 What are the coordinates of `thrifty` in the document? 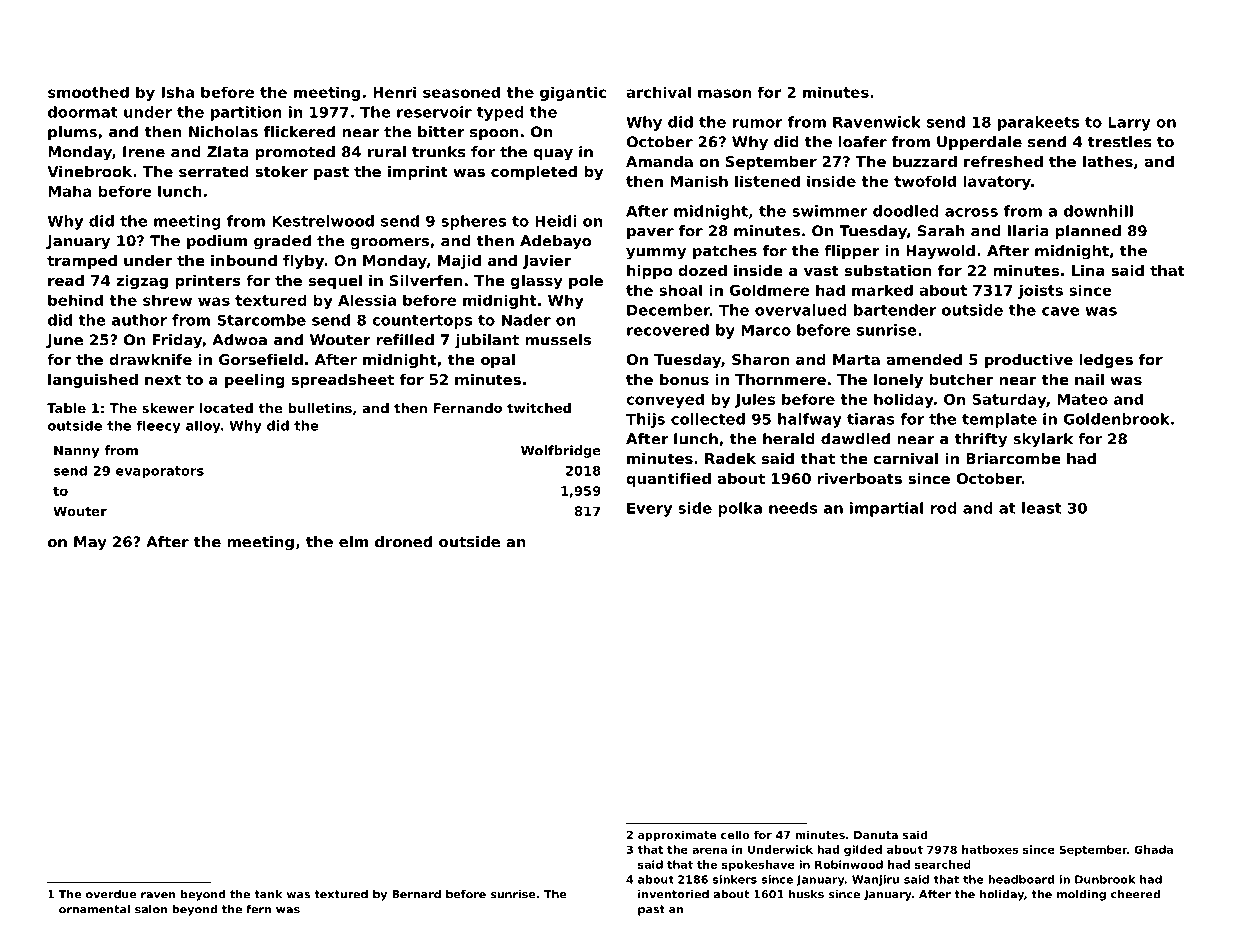 It's located at (980, 440).
